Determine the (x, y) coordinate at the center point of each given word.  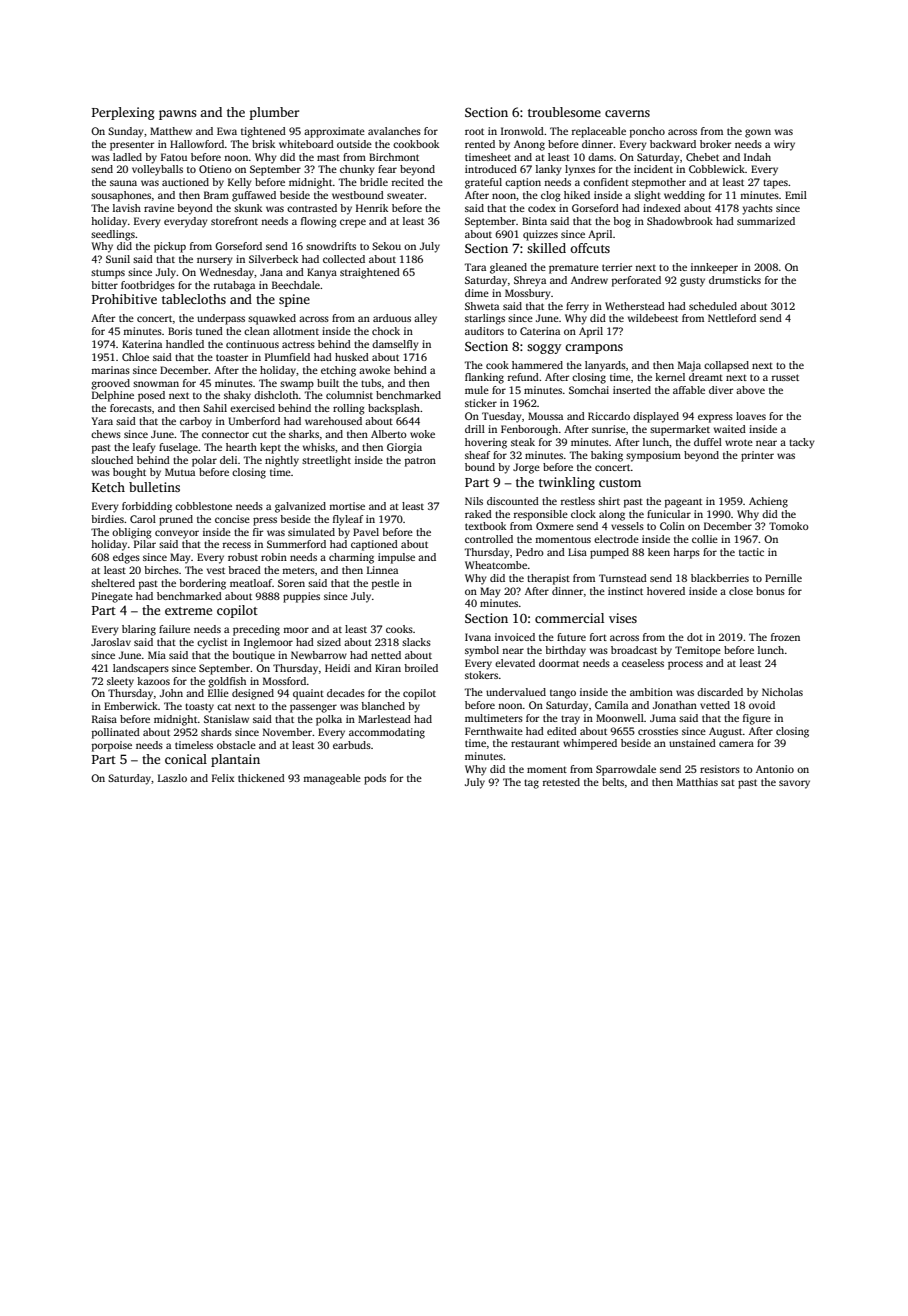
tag (531, 784)
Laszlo (172, 778)
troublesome (564, 112)
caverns (627, 113)
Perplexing (123, 113)
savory (794, 784)
